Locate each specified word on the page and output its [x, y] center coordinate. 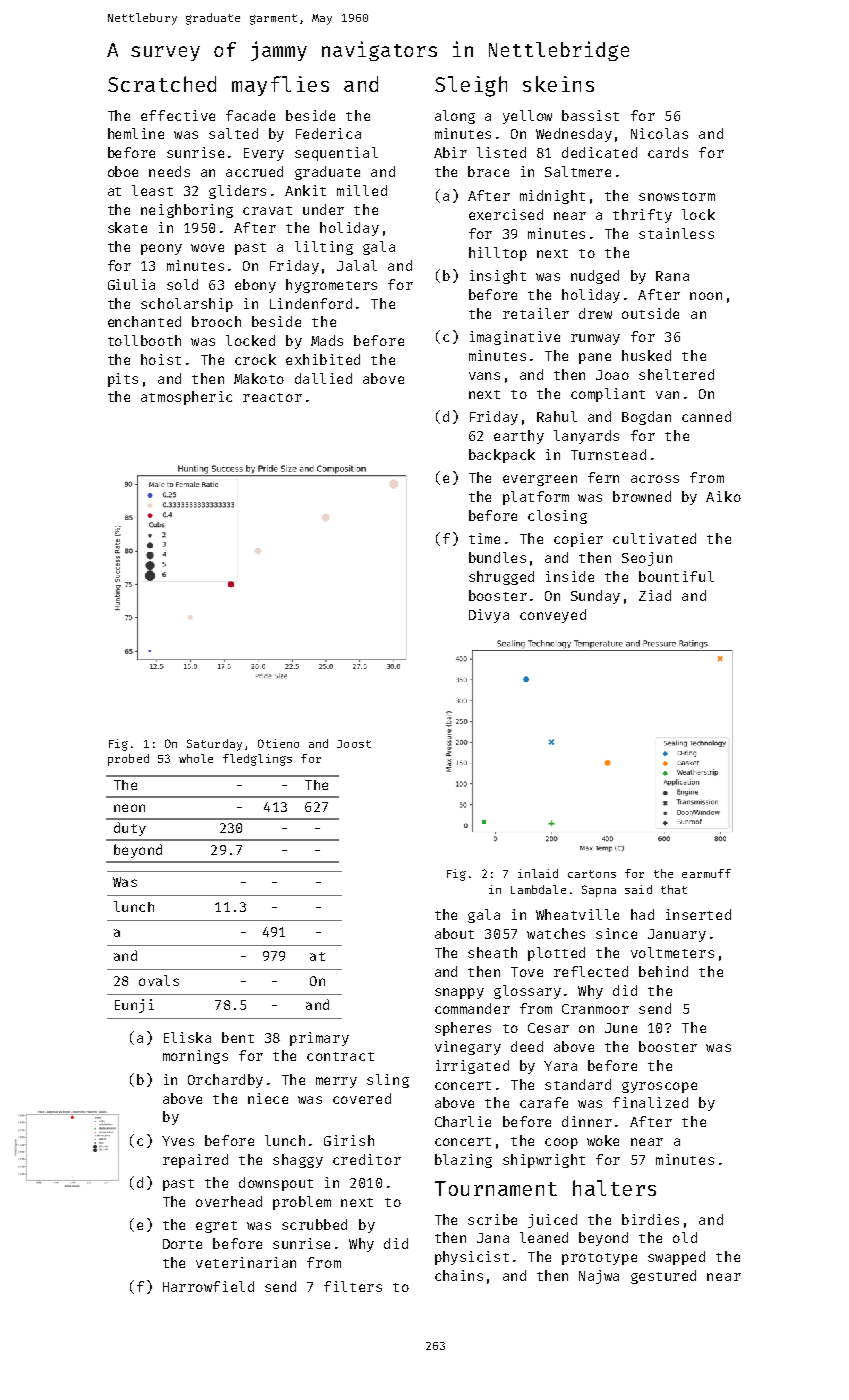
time [484, 538]
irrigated [472, 1067]
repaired [195, 1161]
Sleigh [471, 86]
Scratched [162, 84]
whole [196, 758]
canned [706, 416]
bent [238, 1037]
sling [388, 1081]
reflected [591, 971]
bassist [590, 115]
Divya [489, 616]
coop [561, 1143]
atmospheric [186, 398]
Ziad [655, 595]
